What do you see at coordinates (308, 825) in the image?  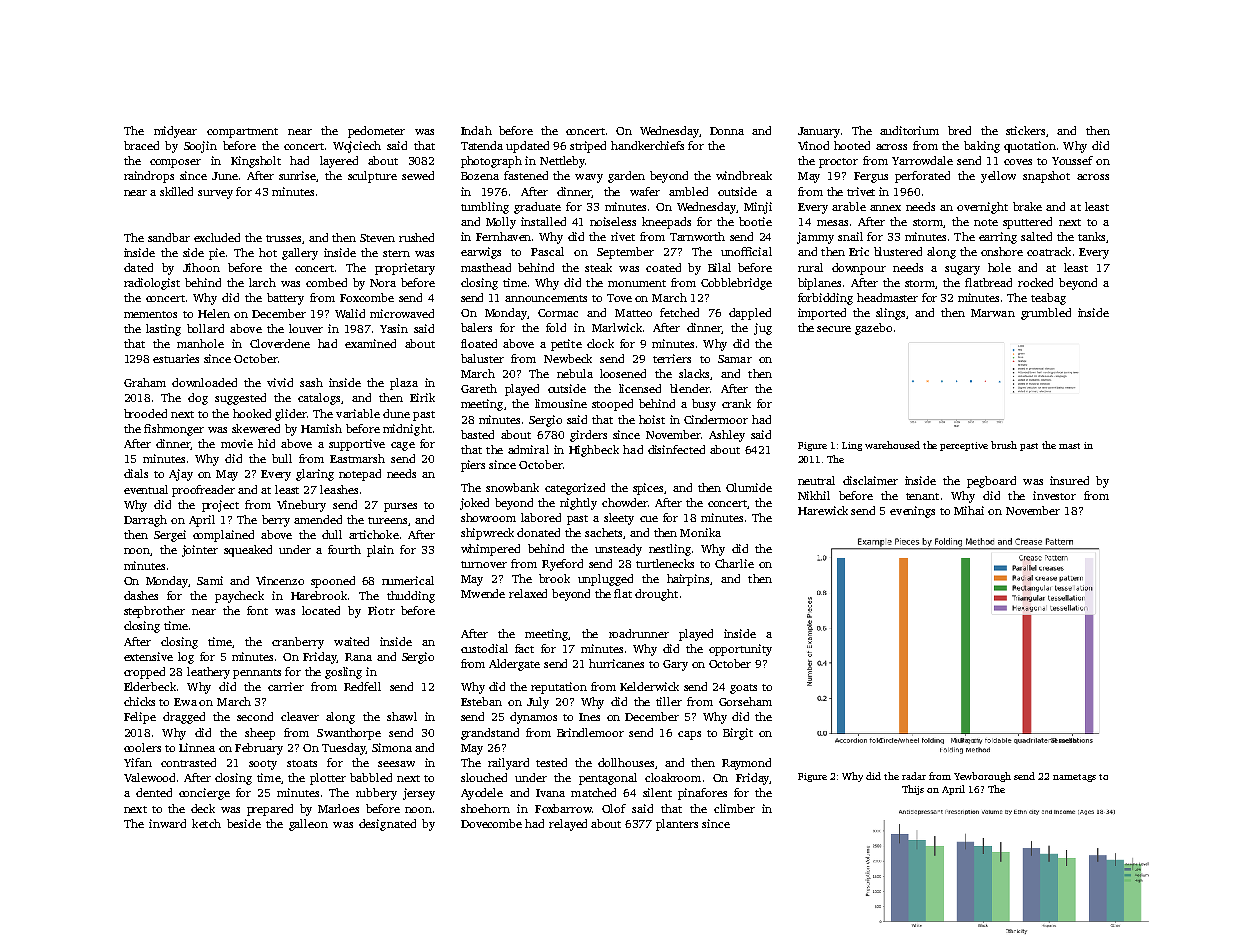 I see `galleon` at bounding box center [308, 825].
